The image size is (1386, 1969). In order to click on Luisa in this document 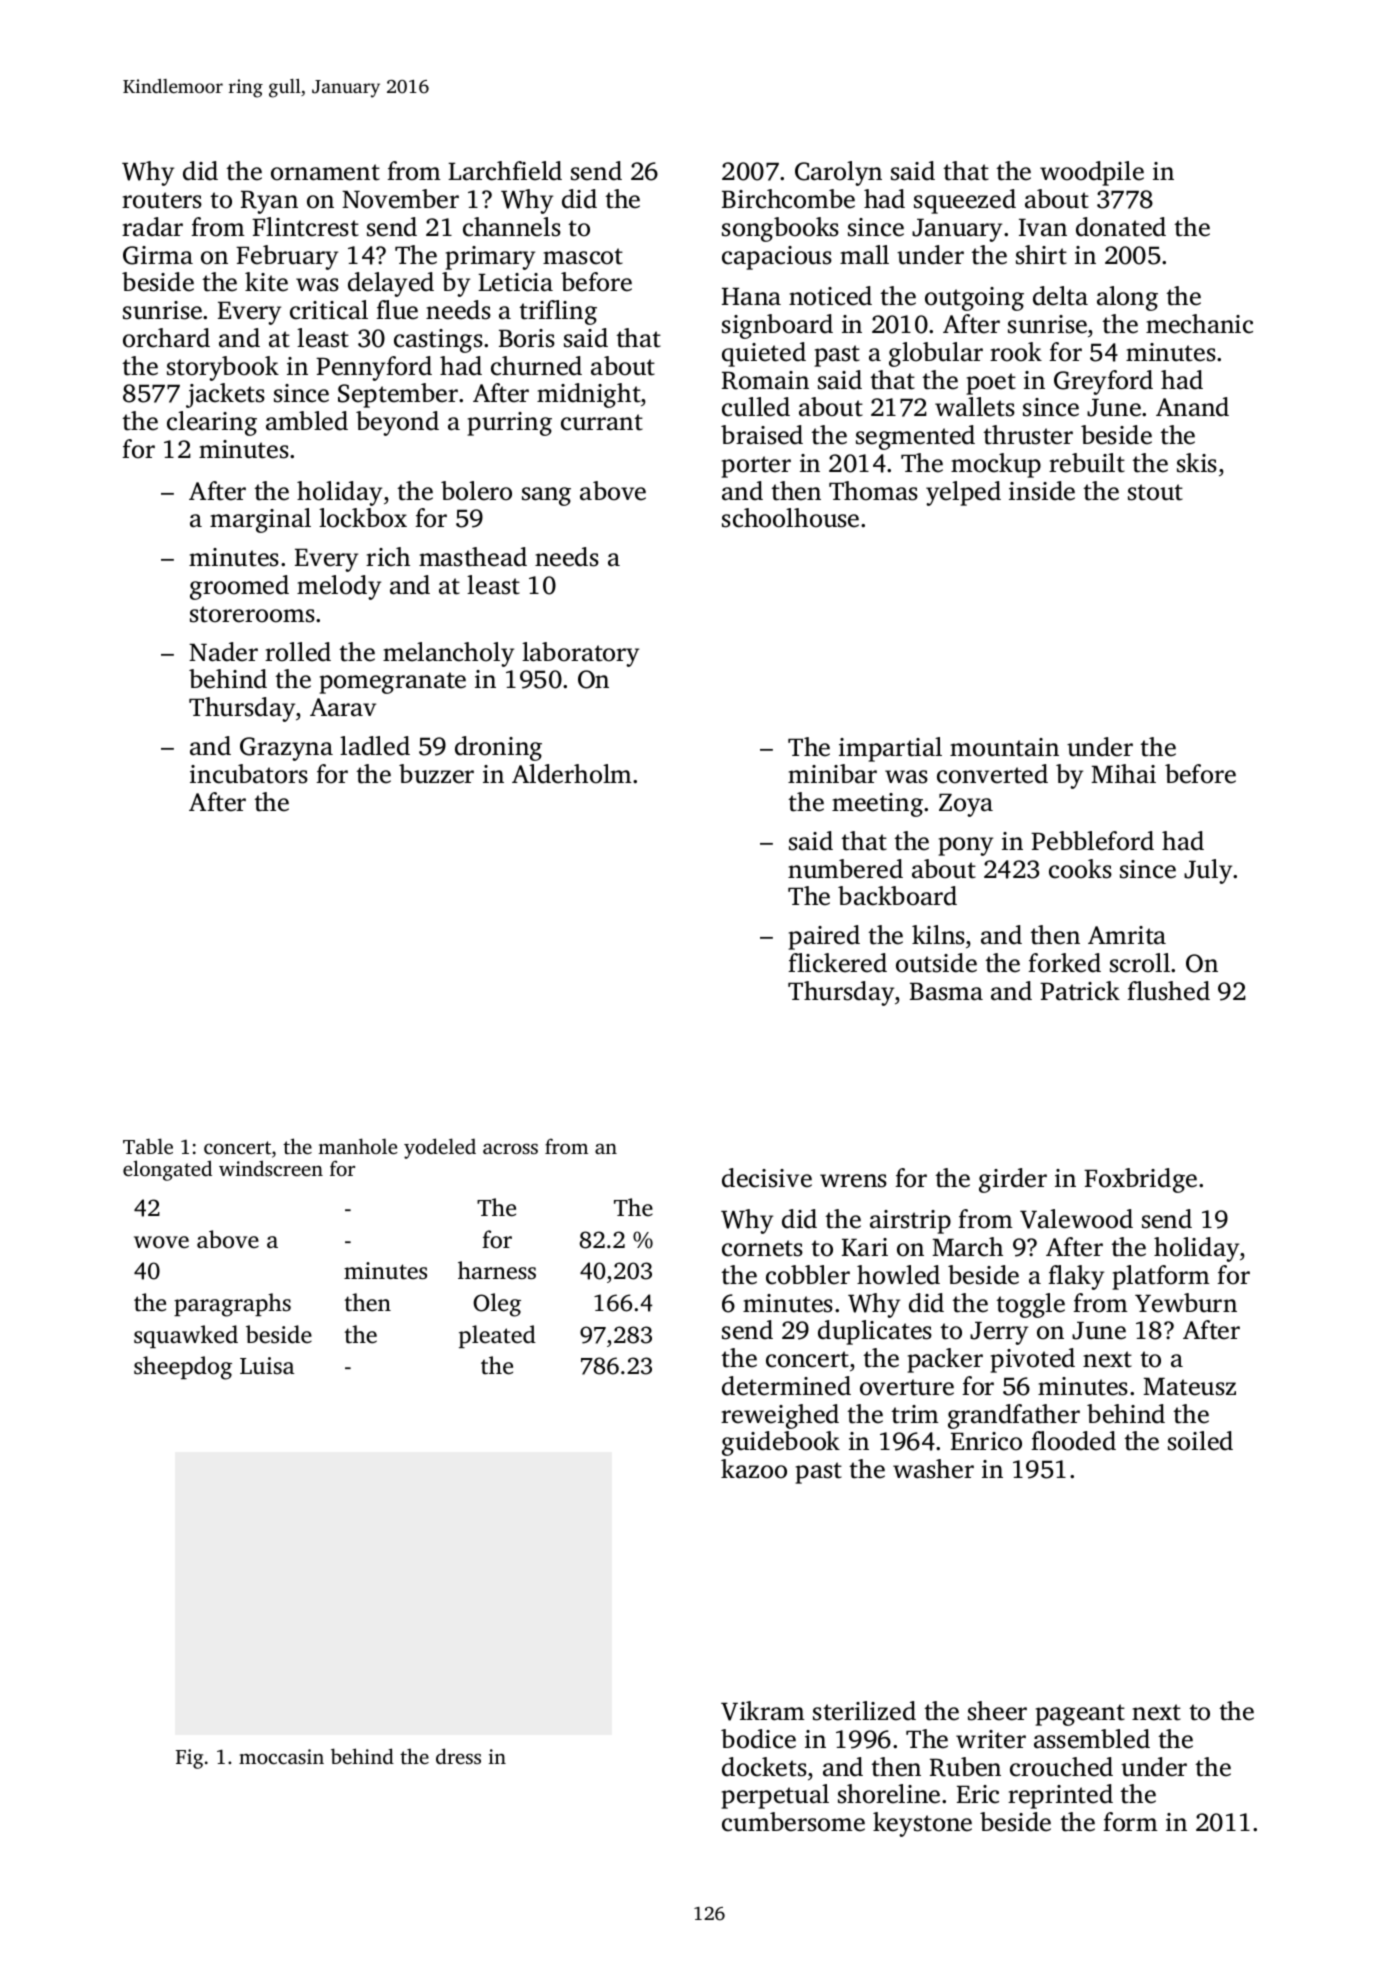, I will do `click(267, 1366)`.
